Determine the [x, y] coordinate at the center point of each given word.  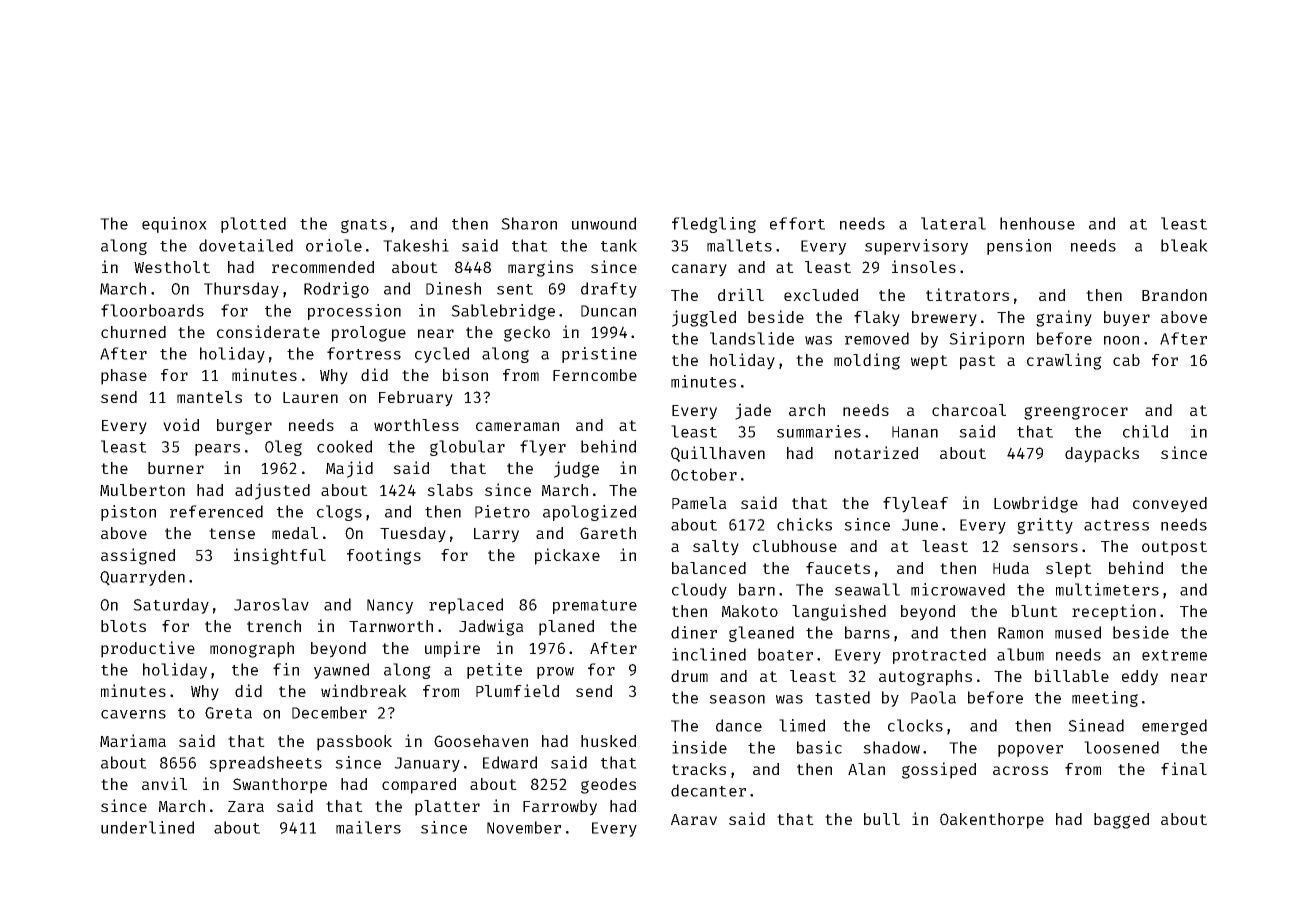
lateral [953, 223]
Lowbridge [1036, 504]
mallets [739, 245]
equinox [174, 225]
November [524, 827]
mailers [368, 827]
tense [232, 533]
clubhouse [795, 546]
